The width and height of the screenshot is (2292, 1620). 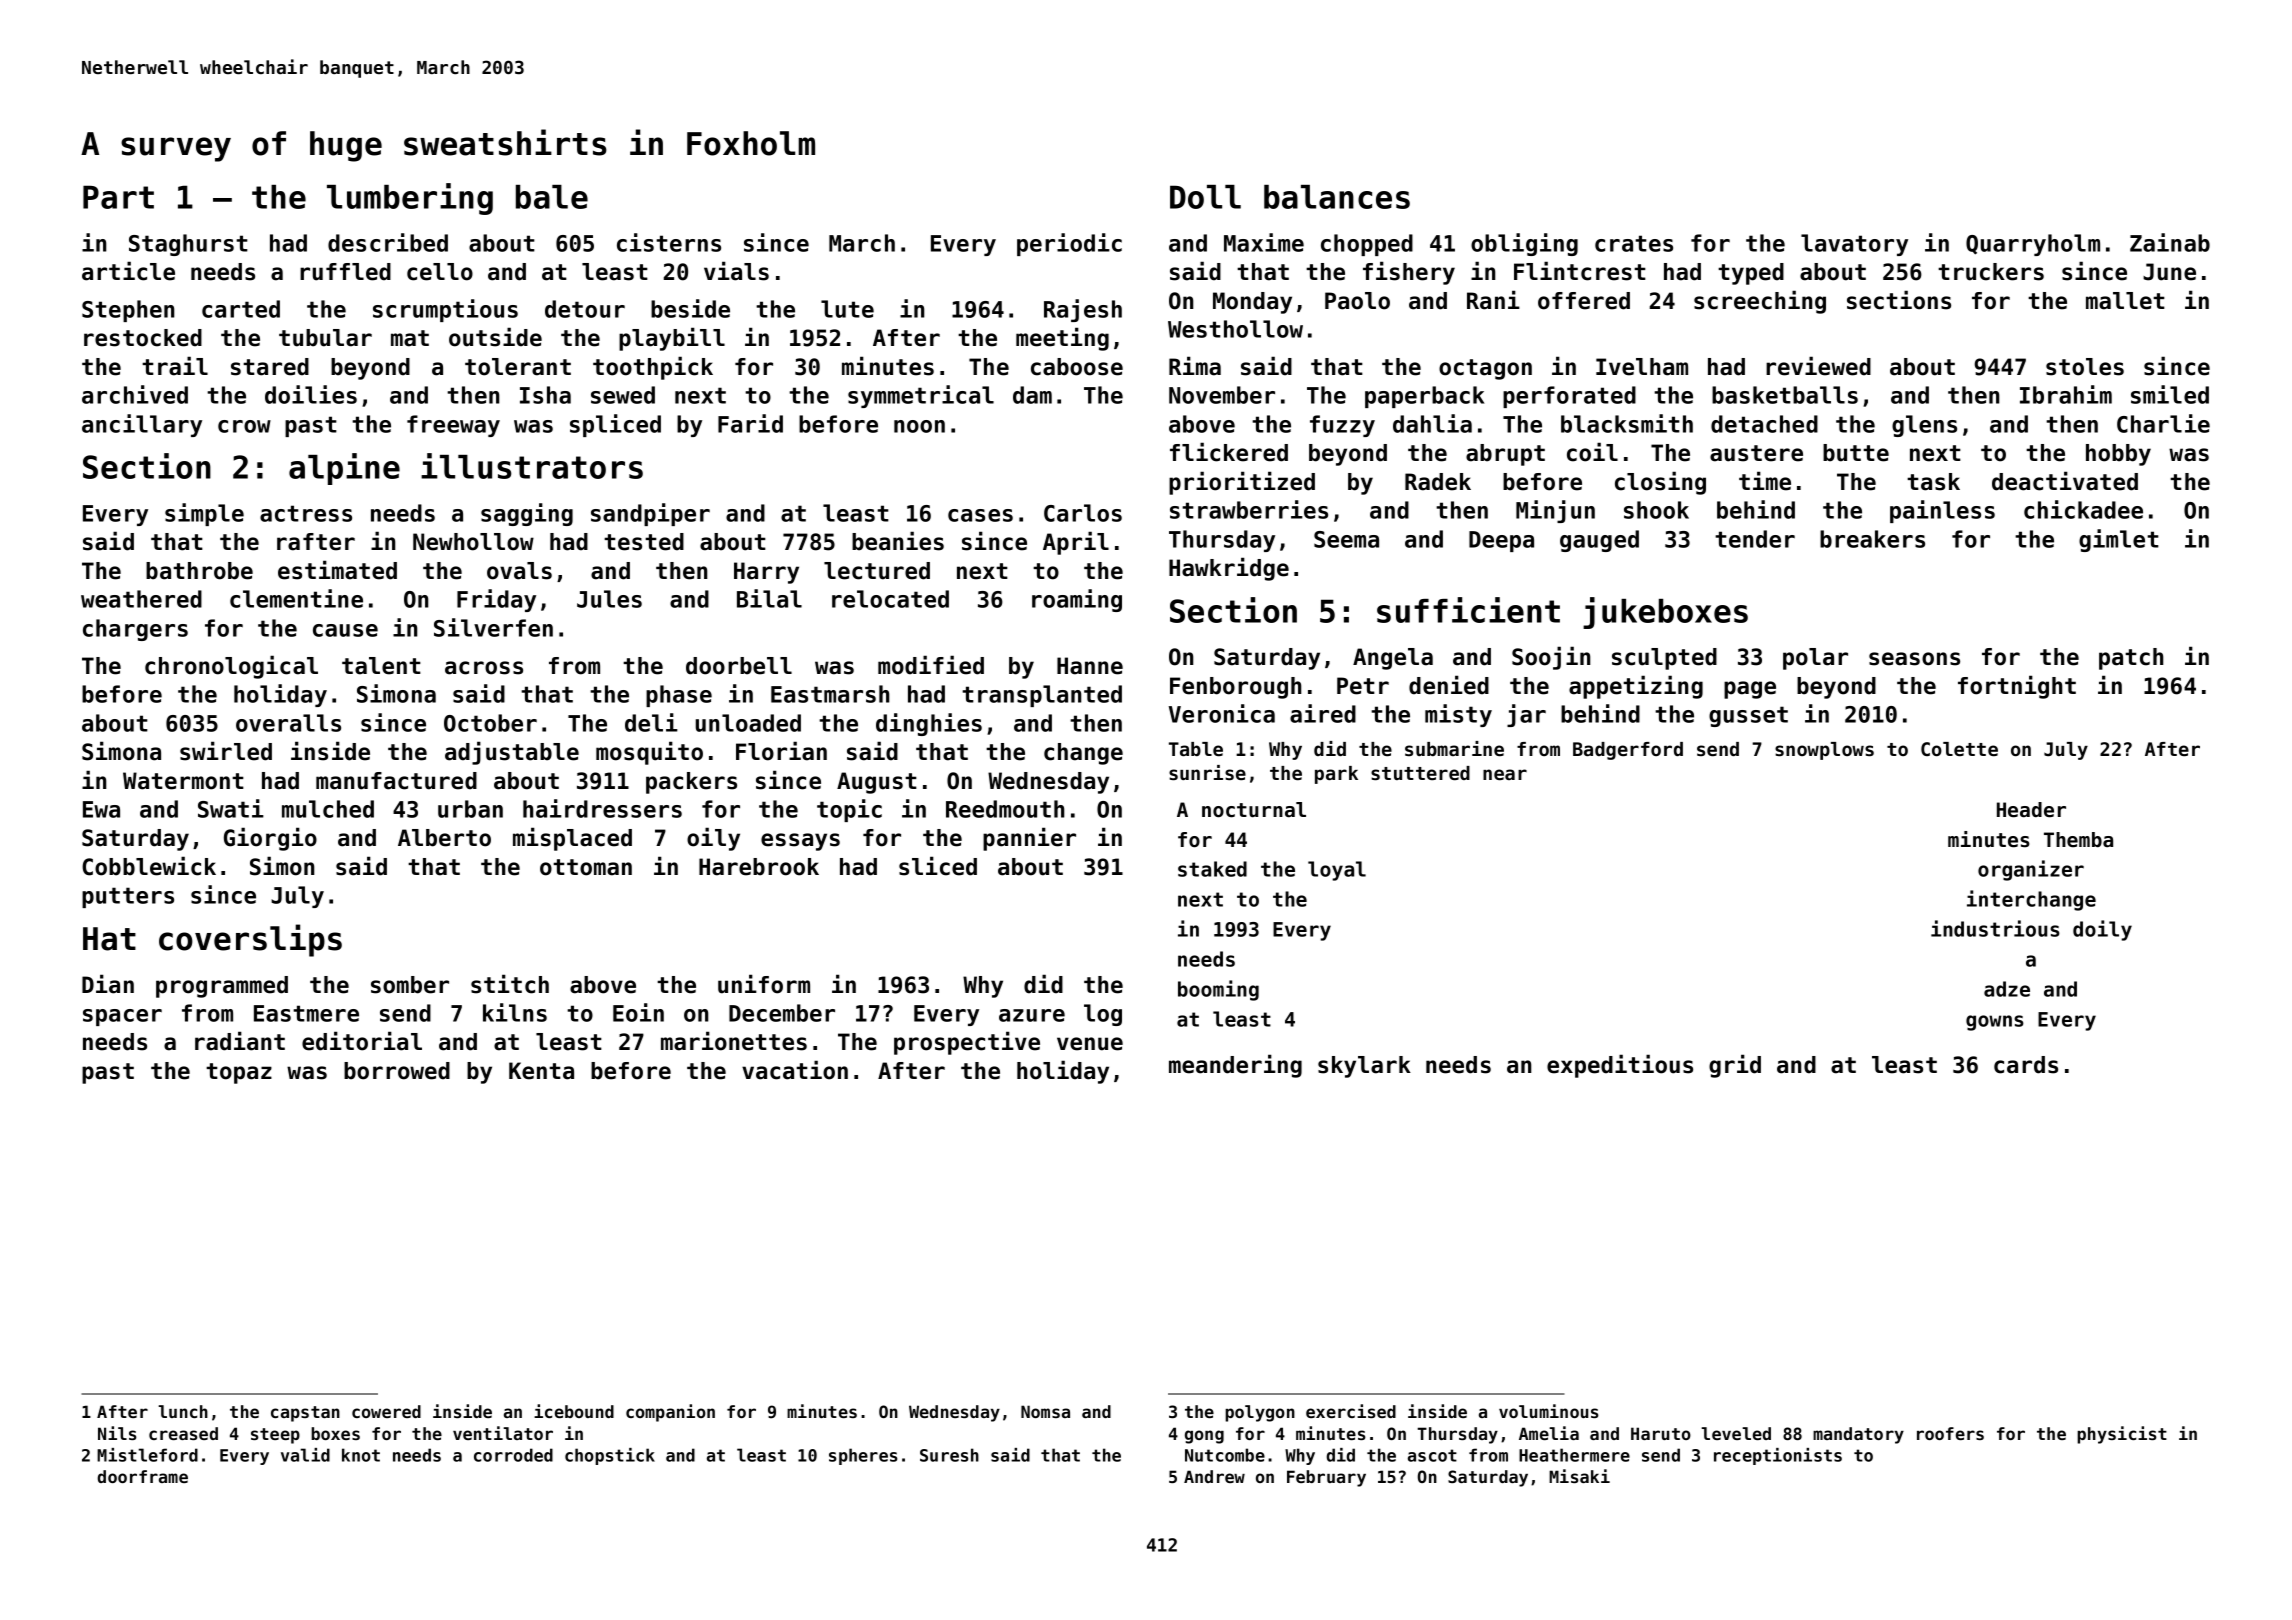 I want to click on Quarryholm, so click(x=2033, y=245).
